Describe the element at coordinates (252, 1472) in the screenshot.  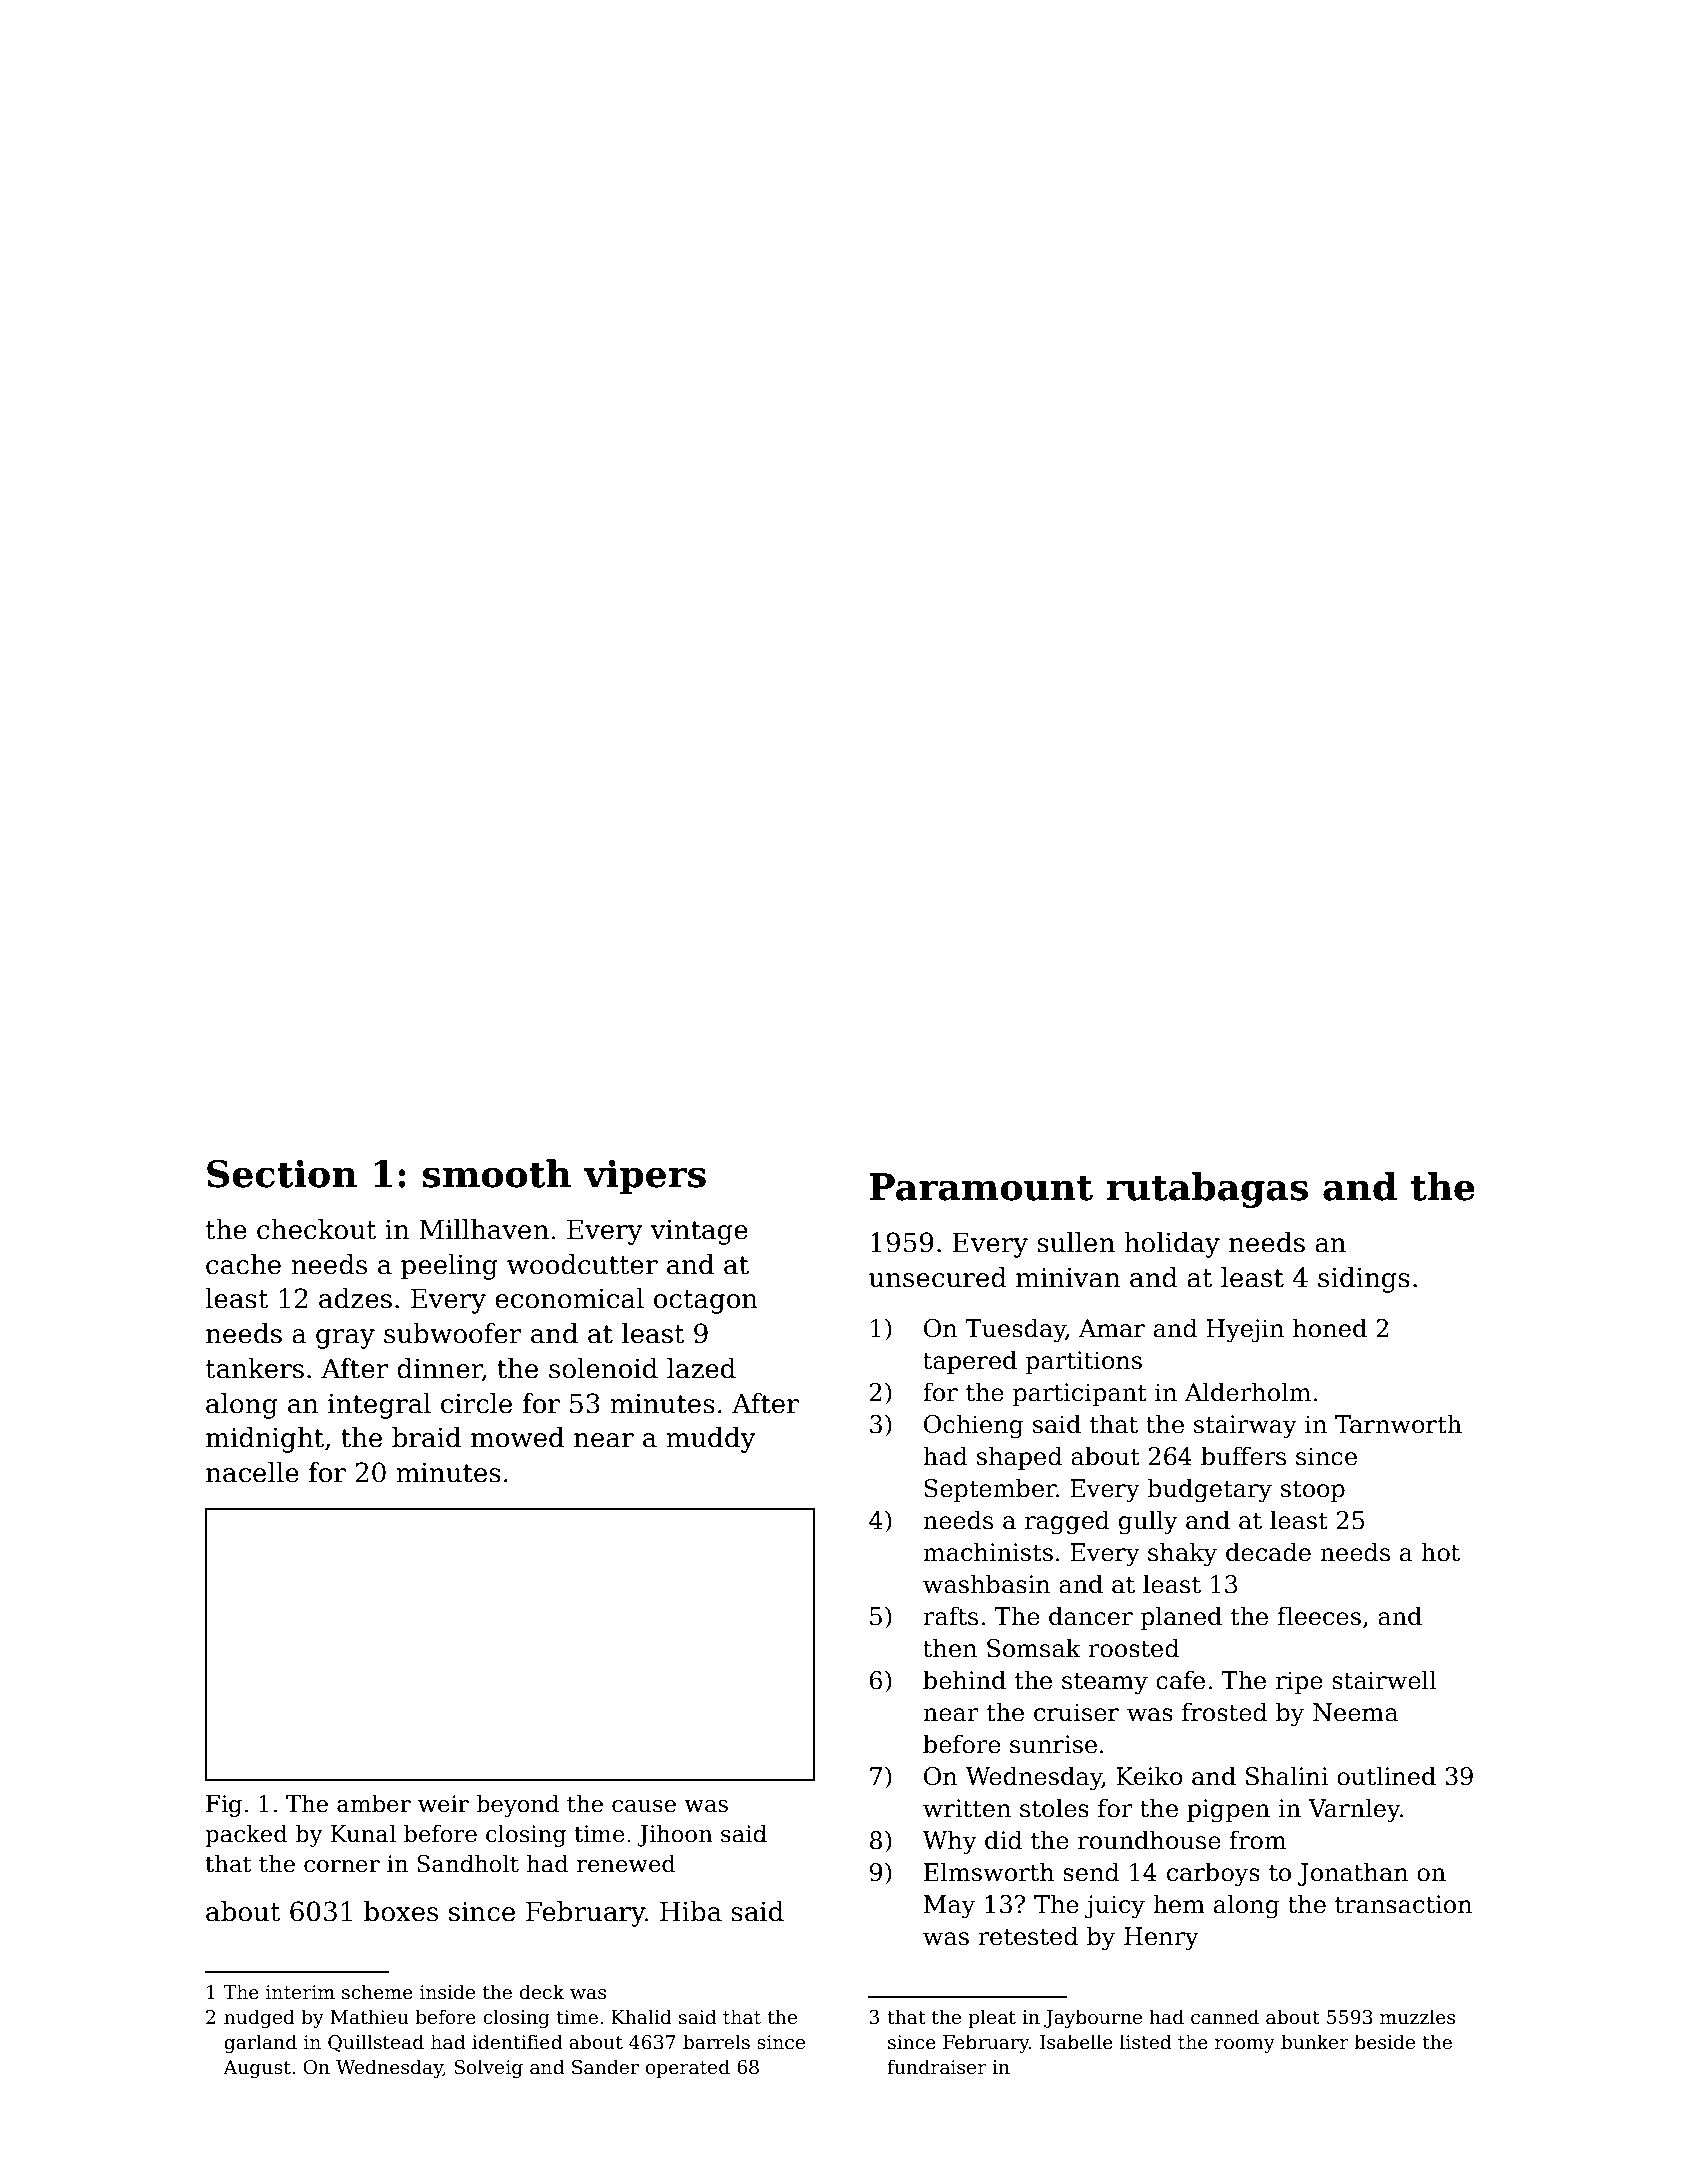
I see `nacelle` at that location.
